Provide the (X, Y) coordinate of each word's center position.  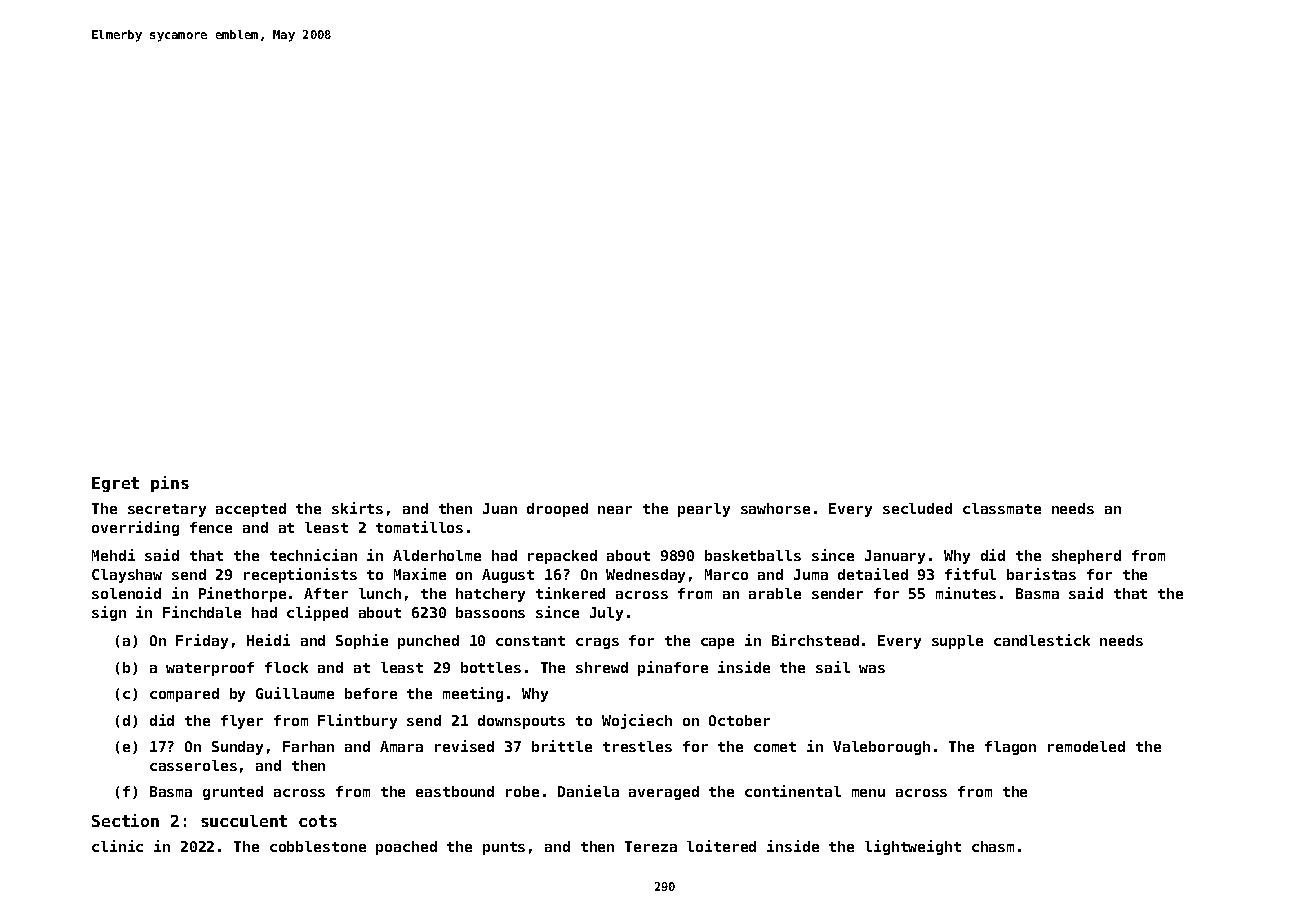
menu (868, 793)
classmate (1002, 508)
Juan (500, 508)
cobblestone (318, 846)
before (371, 693)
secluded (917, 508)
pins (170, 484)
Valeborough (881, 748)
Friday (202, 641)
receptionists (300, 575)
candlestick (1042, 640)
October (739, 720)
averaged (664, 793)
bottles (491, 667)
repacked (562, 557)
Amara (401, 746)
